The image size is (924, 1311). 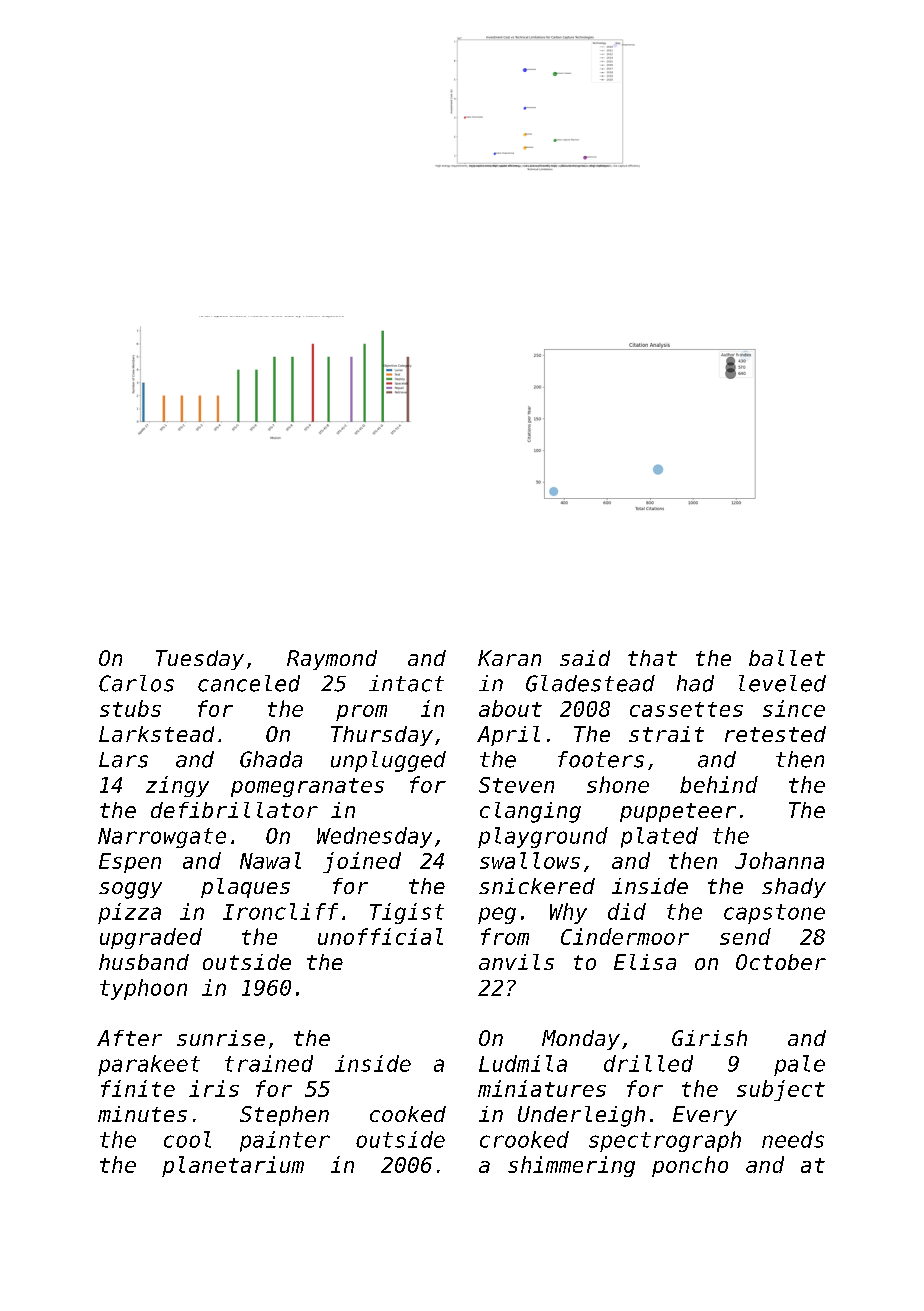 What do you see at coordinates (652, 658) in the page?
I see `that` at bounding box center [652, 658].
